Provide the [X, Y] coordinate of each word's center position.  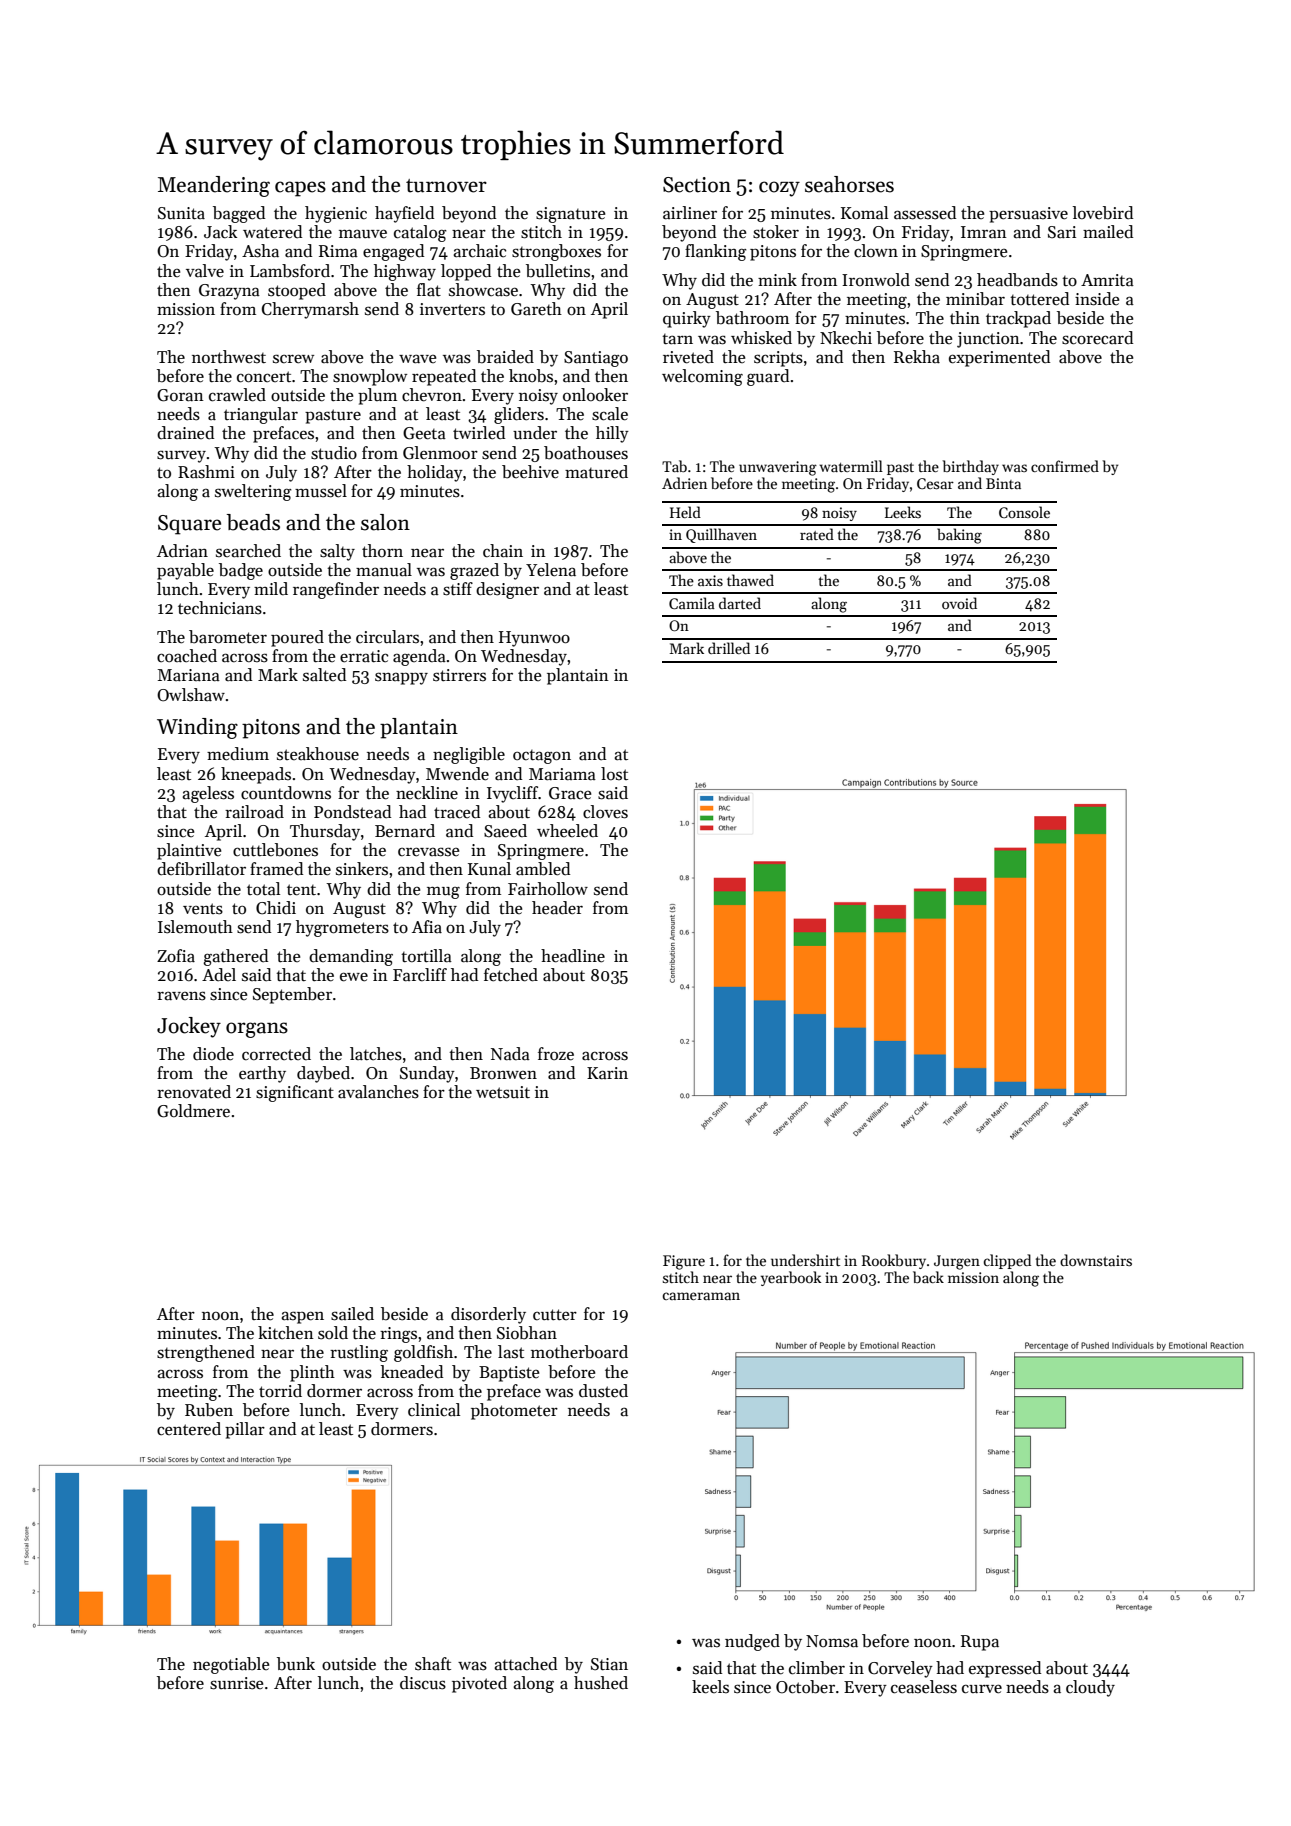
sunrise [236, 1683]
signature [570, 215]
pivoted [479, 1684]
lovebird [1103, 213]
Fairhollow [548, 889]
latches [376, 1054]
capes [300, 189]
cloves [605, 812]
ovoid [959, 603]
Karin [607, 1073]
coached [187, 655]
